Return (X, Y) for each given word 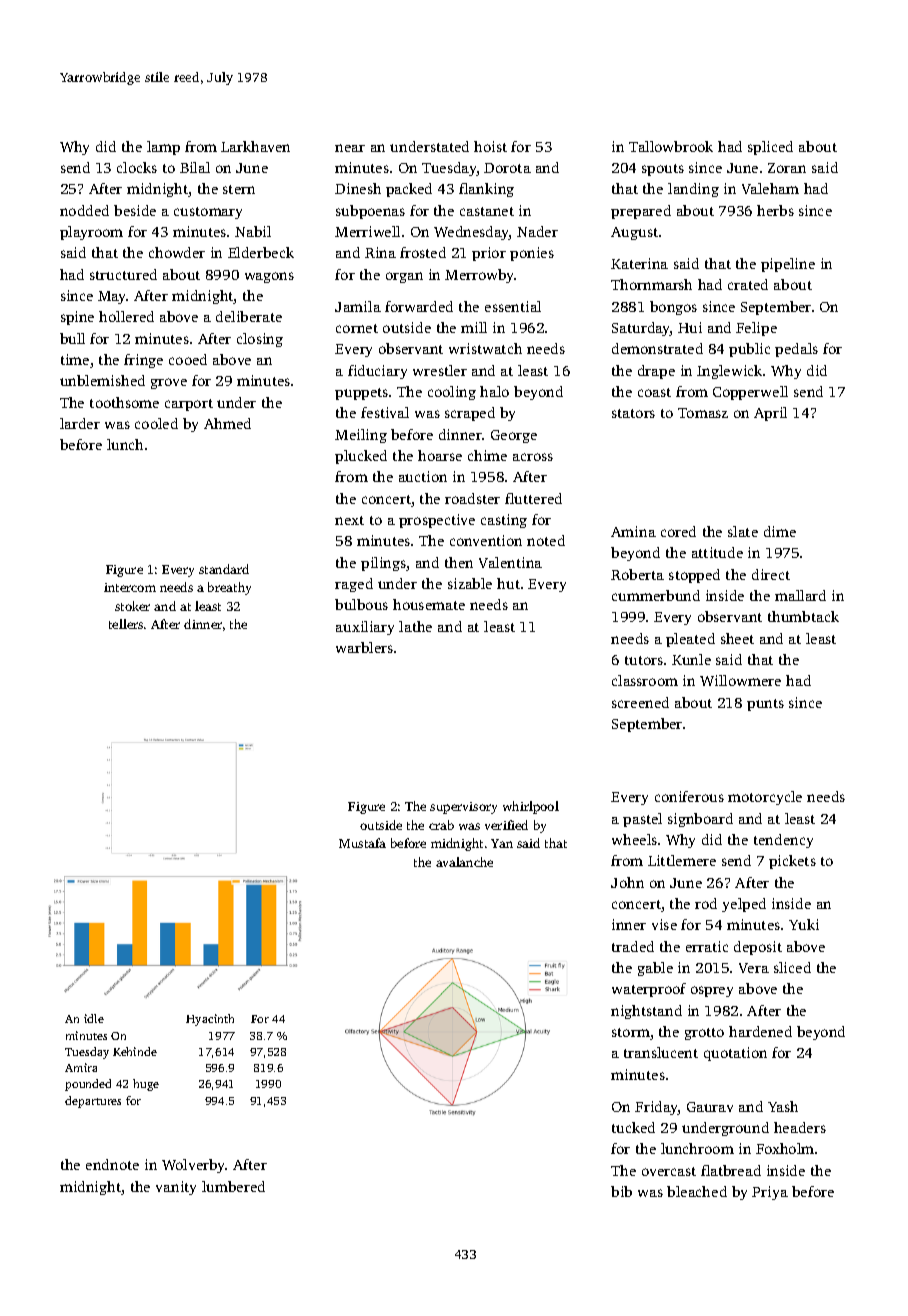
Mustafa (362, 843)
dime (780, 531)
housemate (429, 604)
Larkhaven (255, 146)
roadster (472, 498)
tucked (633, 1127)
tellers (126, 624)
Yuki (804, 924)
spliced (770, 148)
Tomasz (703, 413)
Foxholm (785, 1148)
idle (94, 1018)
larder (80, 423)
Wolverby (194, 1166)
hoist (490, 146)
